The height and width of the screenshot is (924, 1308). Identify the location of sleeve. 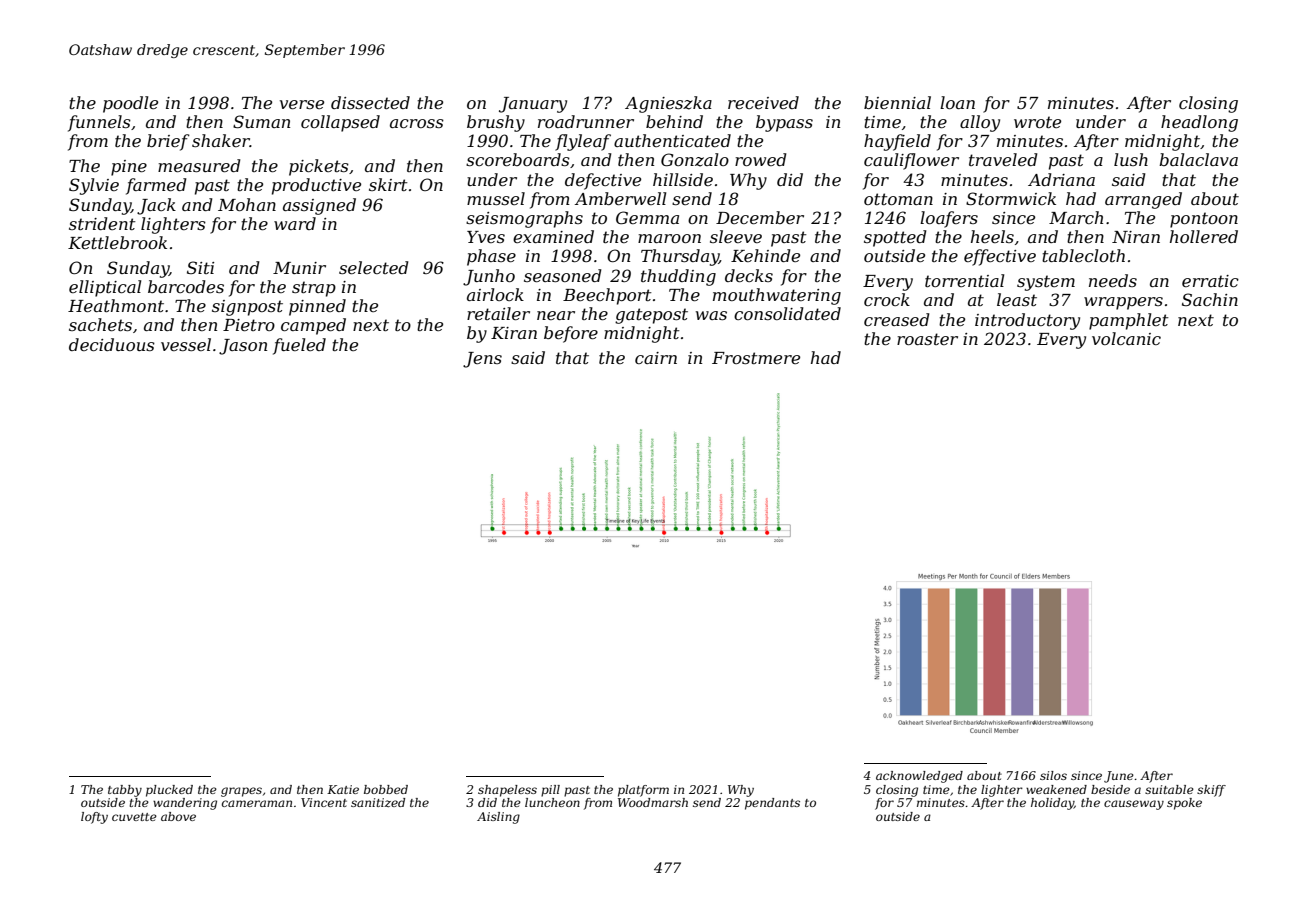
(736, 236).
